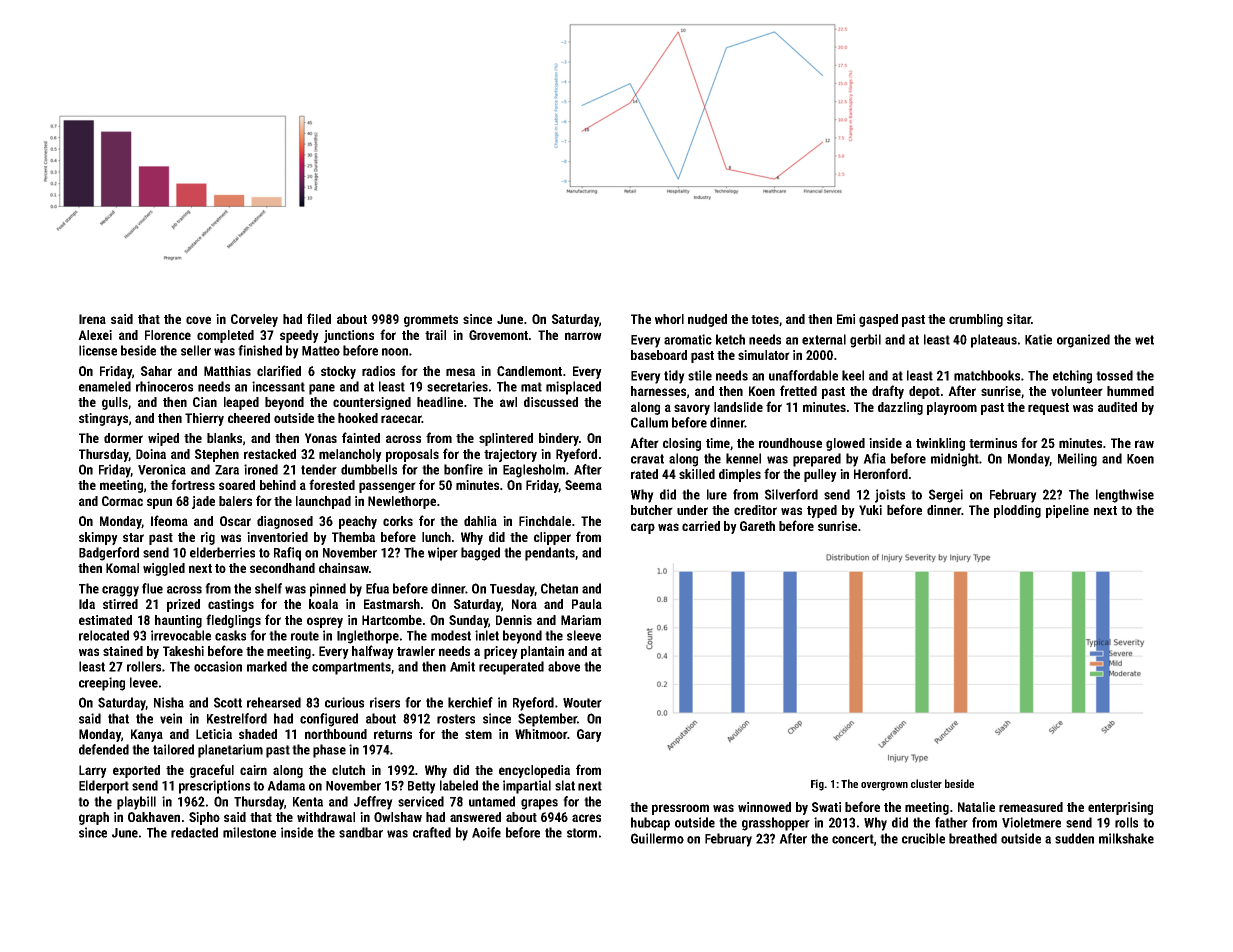 Image resolution: width=1233 pixels, height=952 pixels. What do you see at coordinates (350, 455) in the image?
I see `melancholy` at bounding box center [350, 455].
